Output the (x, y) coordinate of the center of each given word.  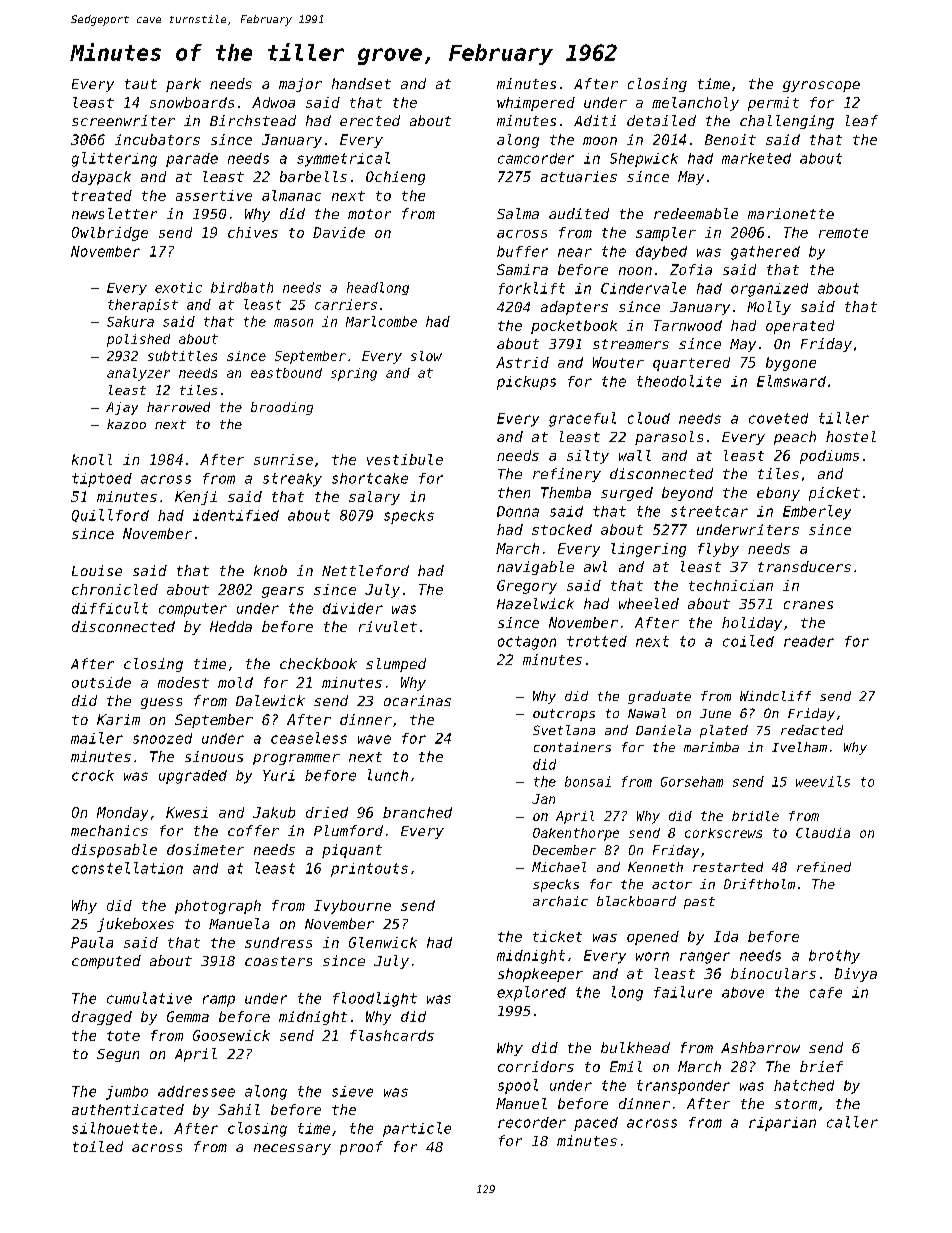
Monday (122, 814)
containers (572, 747)
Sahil (239, 1109)
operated (800, 327)
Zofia (691, 269)
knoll (92, 459)
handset (361, 83)
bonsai (588, 781)
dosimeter (205, 849)
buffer (522, 251)
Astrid (522, 362)
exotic (178, 287)
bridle (755, 816)
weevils (823, 781)
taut (141, 84)
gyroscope (821, 86)
